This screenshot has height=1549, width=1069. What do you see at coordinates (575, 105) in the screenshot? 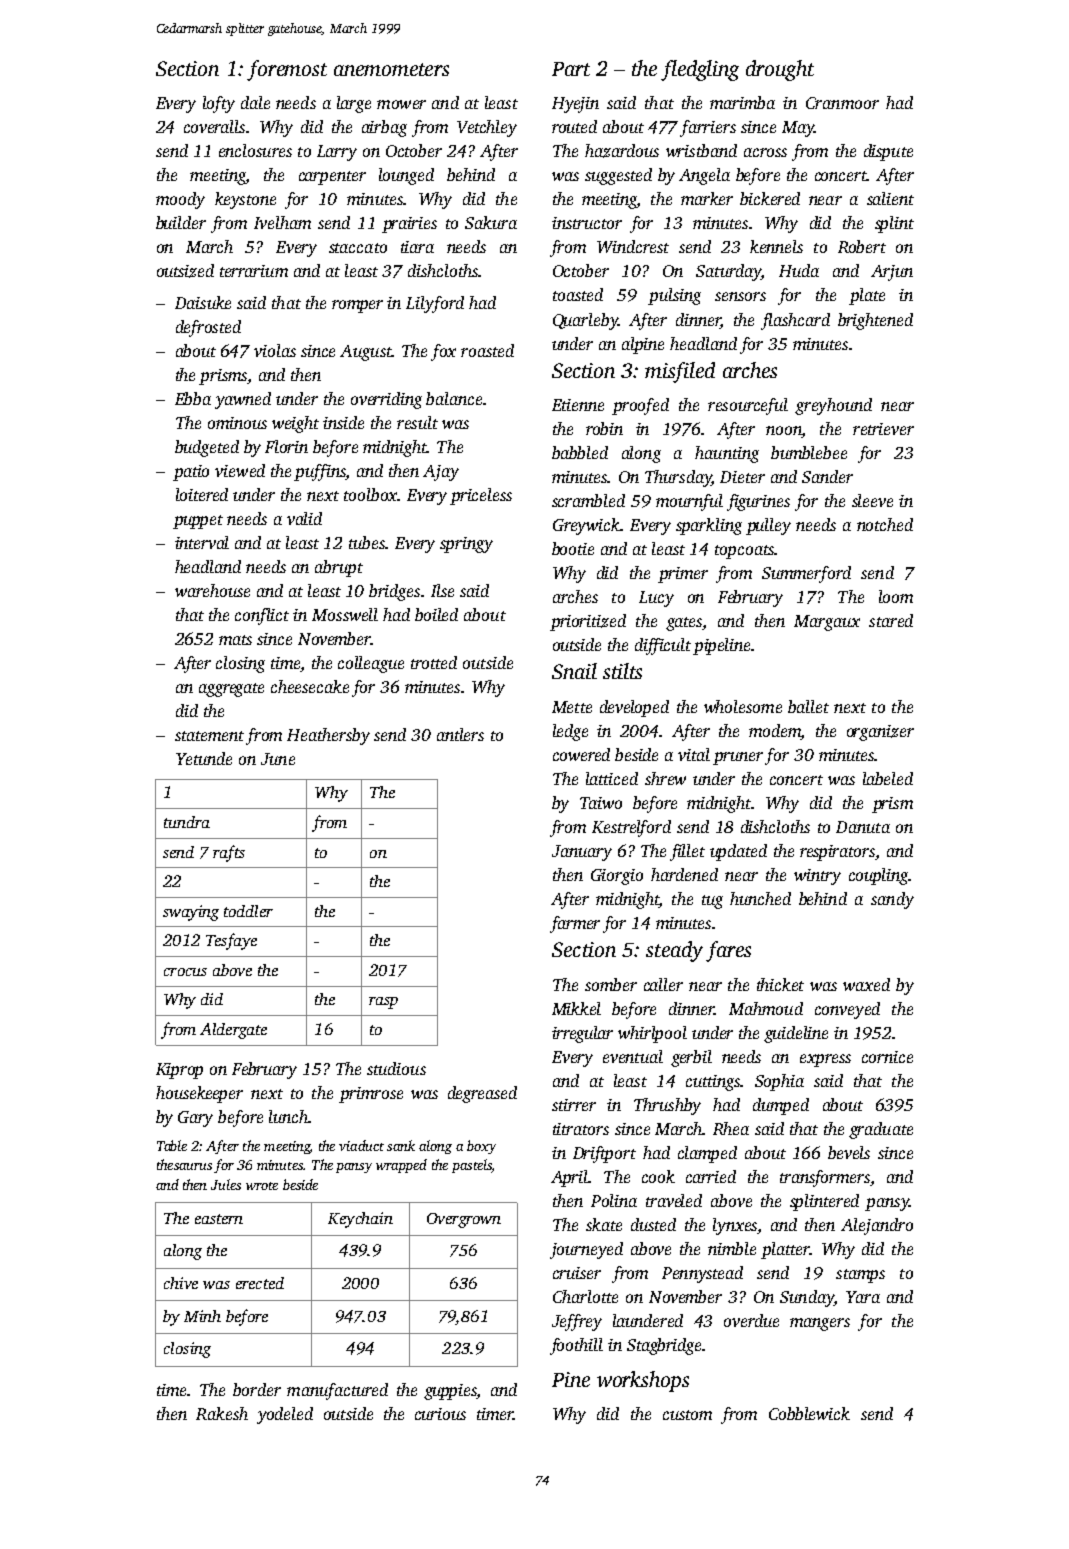
I see `Hyejin` at bounding box center [575, 105].
